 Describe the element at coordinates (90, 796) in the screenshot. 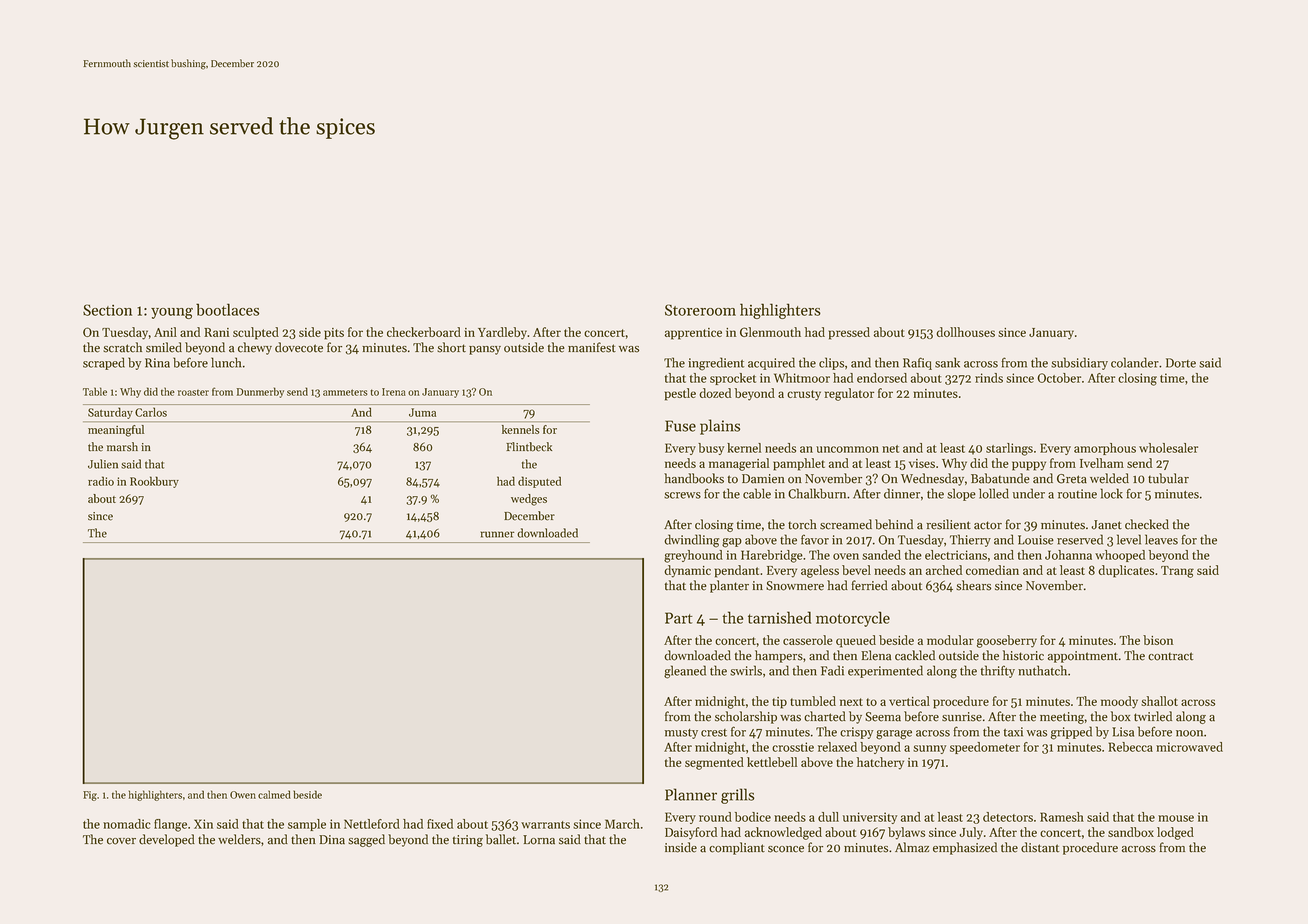

I see `Fig` at that location.
